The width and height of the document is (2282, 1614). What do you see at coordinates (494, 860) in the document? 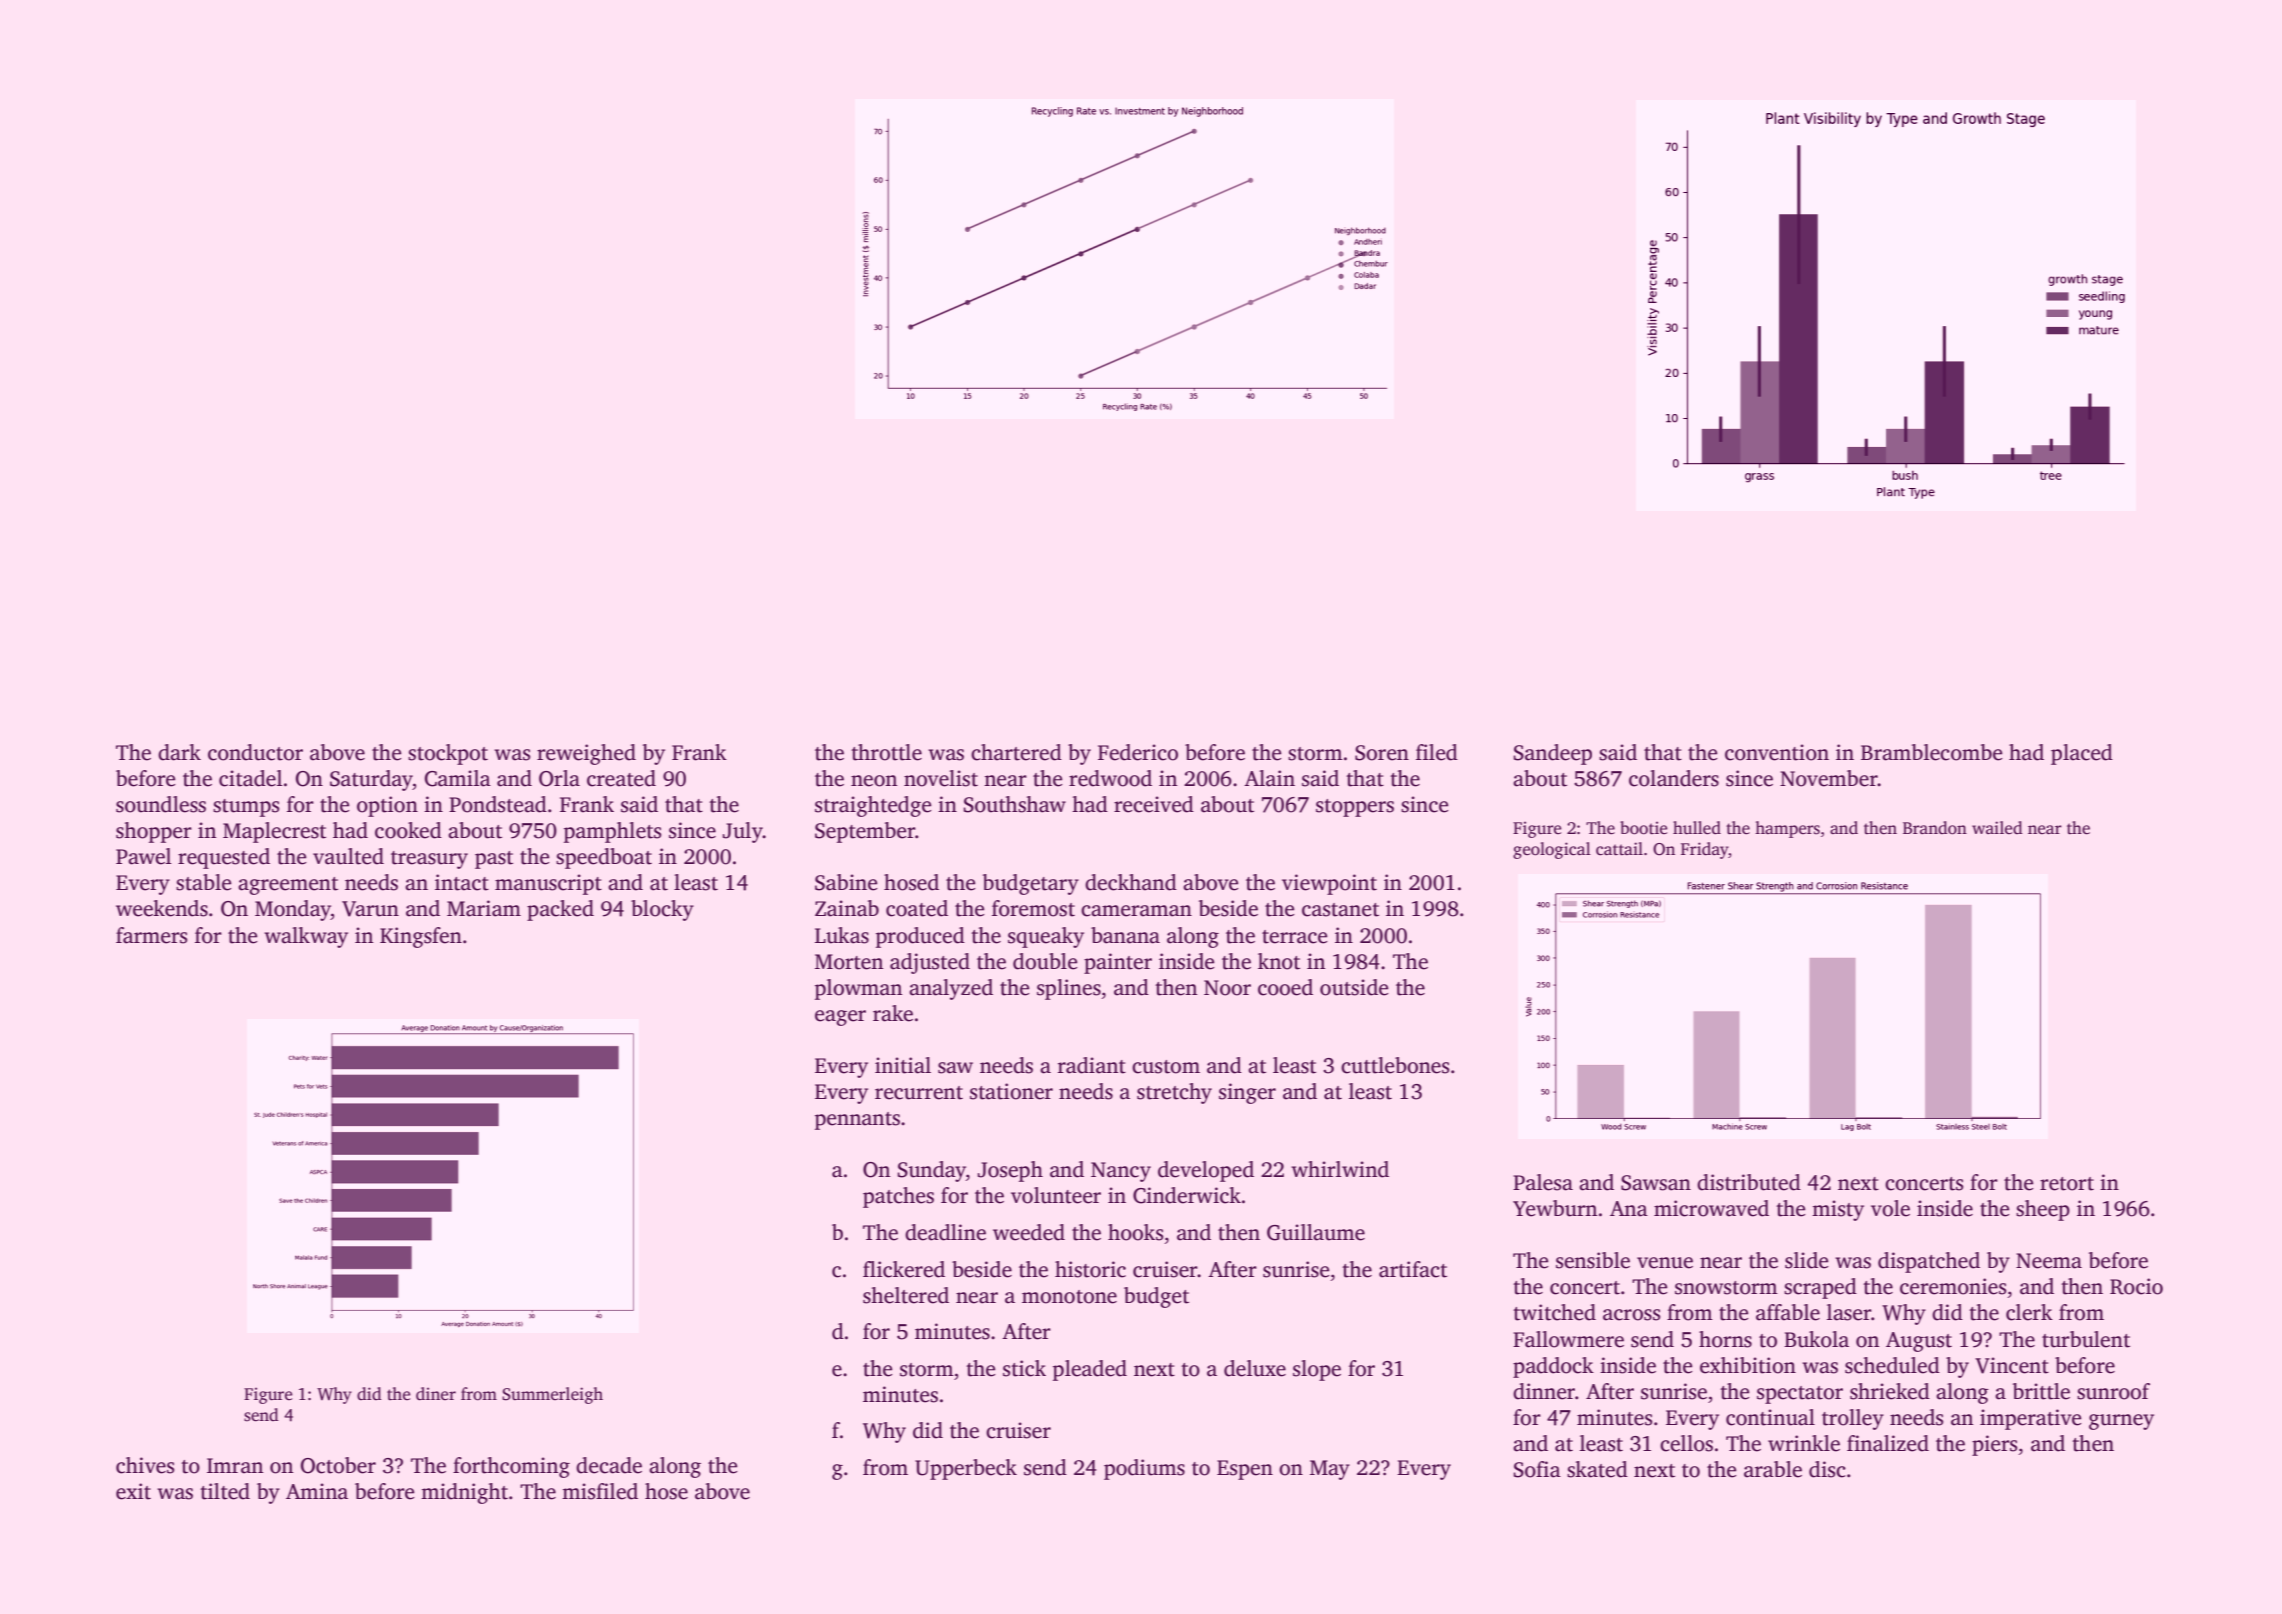
I see `past` at bounding box center [494, 860].
